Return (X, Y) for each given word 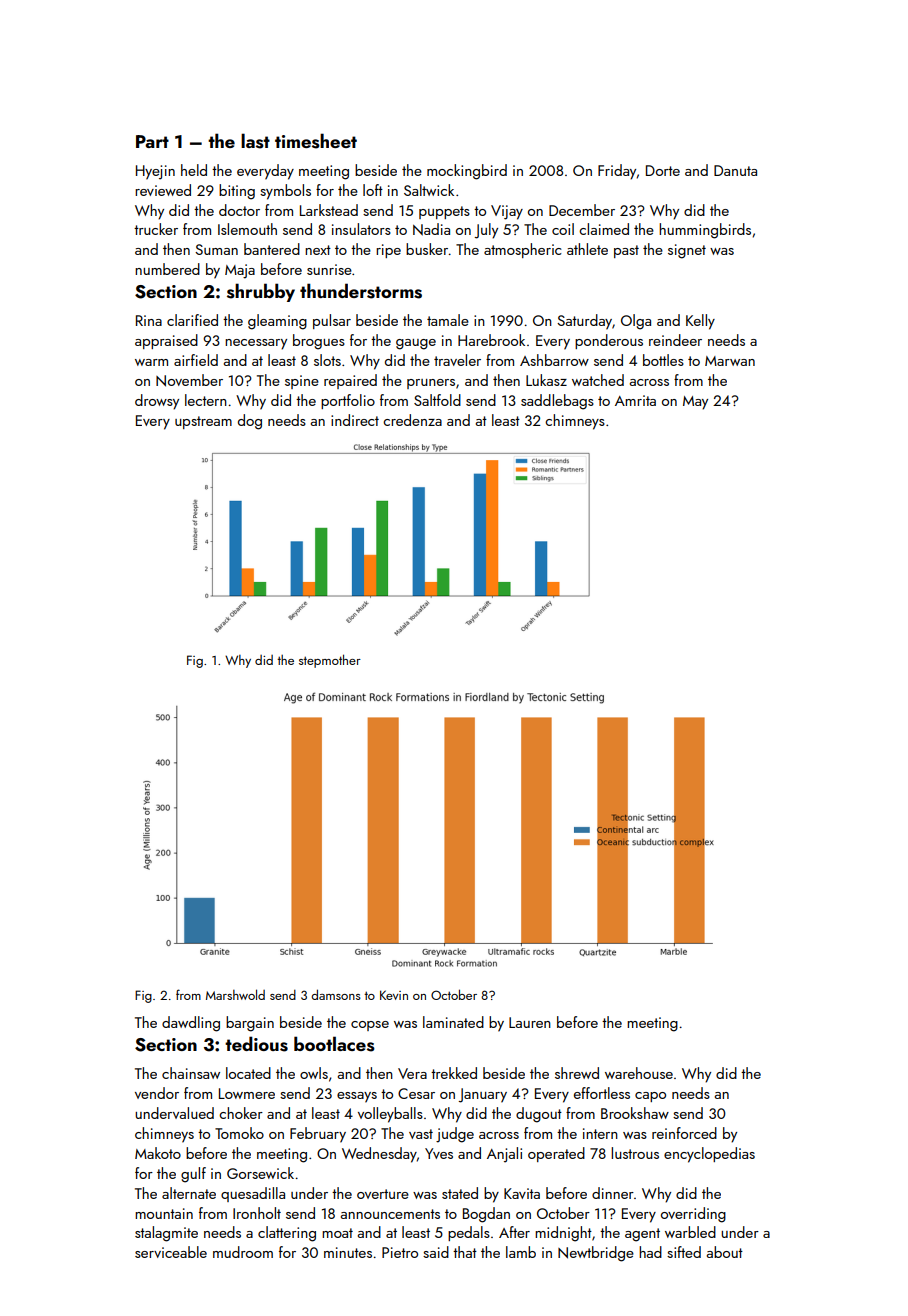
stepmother (330, 661)
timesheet (316, 141)
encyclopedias (709, 1155)
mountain (164, 1213)
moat (337, 1233)
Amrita (635, 400)
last (255, 141)
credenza (412, 420)
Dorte (663, 170)
